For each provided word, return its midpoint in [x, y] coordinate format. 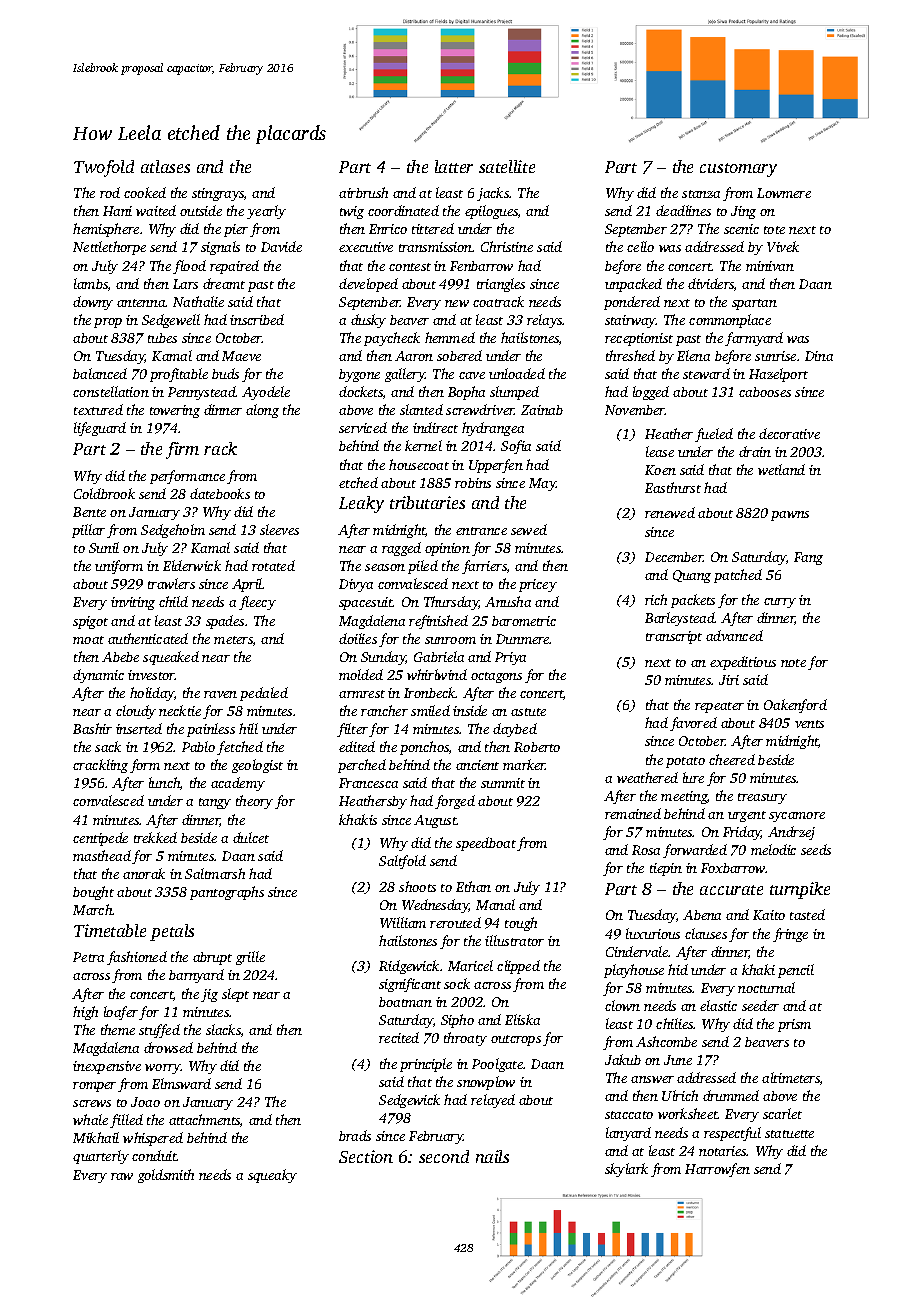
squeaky [272, 1176]
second [444, 1156]
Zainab [542, 410]
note [793, 663]
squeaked [171, 658]
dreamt [224, 283]
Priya [510, 658]
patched [738, 576]
